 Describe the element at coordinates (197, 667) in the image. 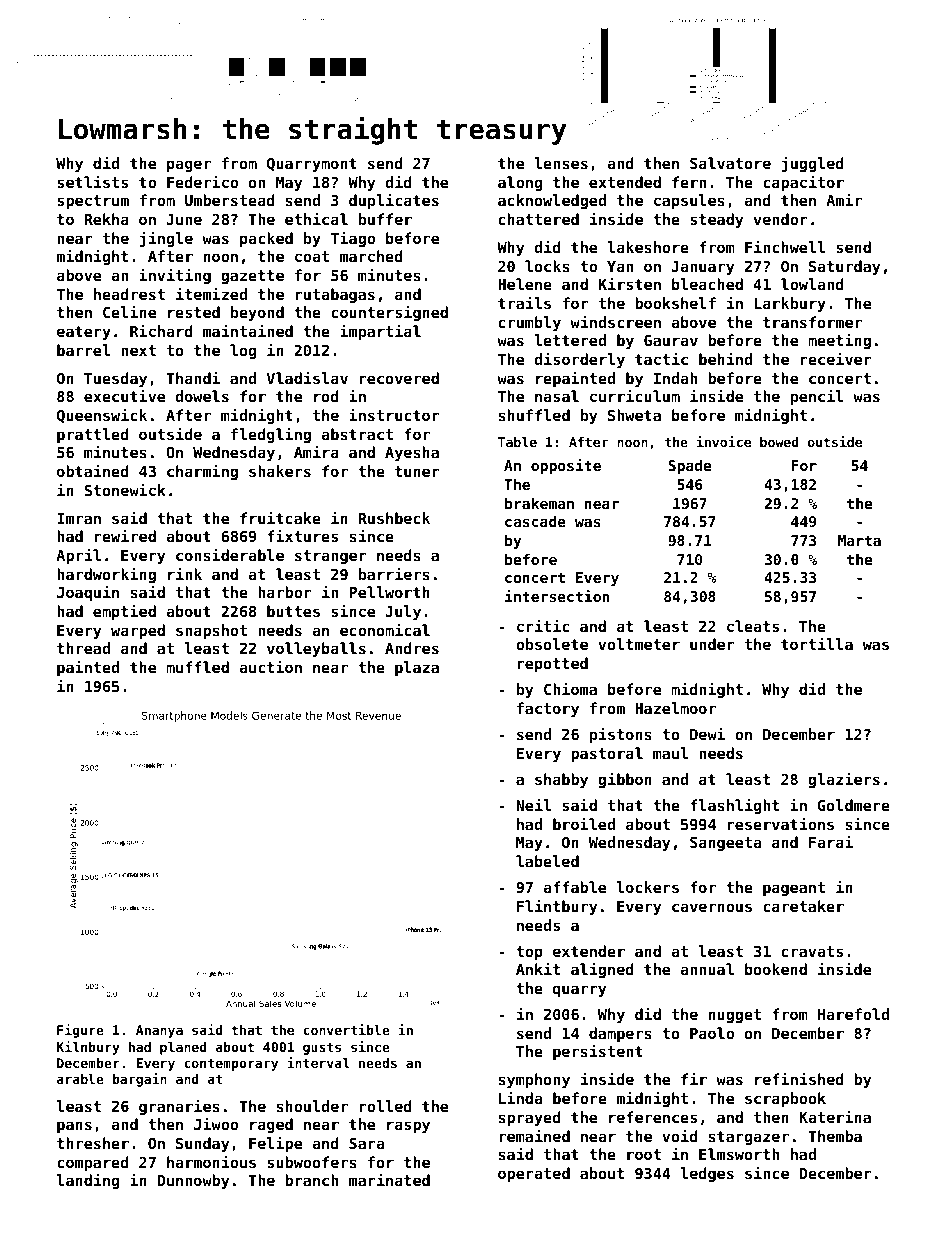

I see `muffled` at that location.
